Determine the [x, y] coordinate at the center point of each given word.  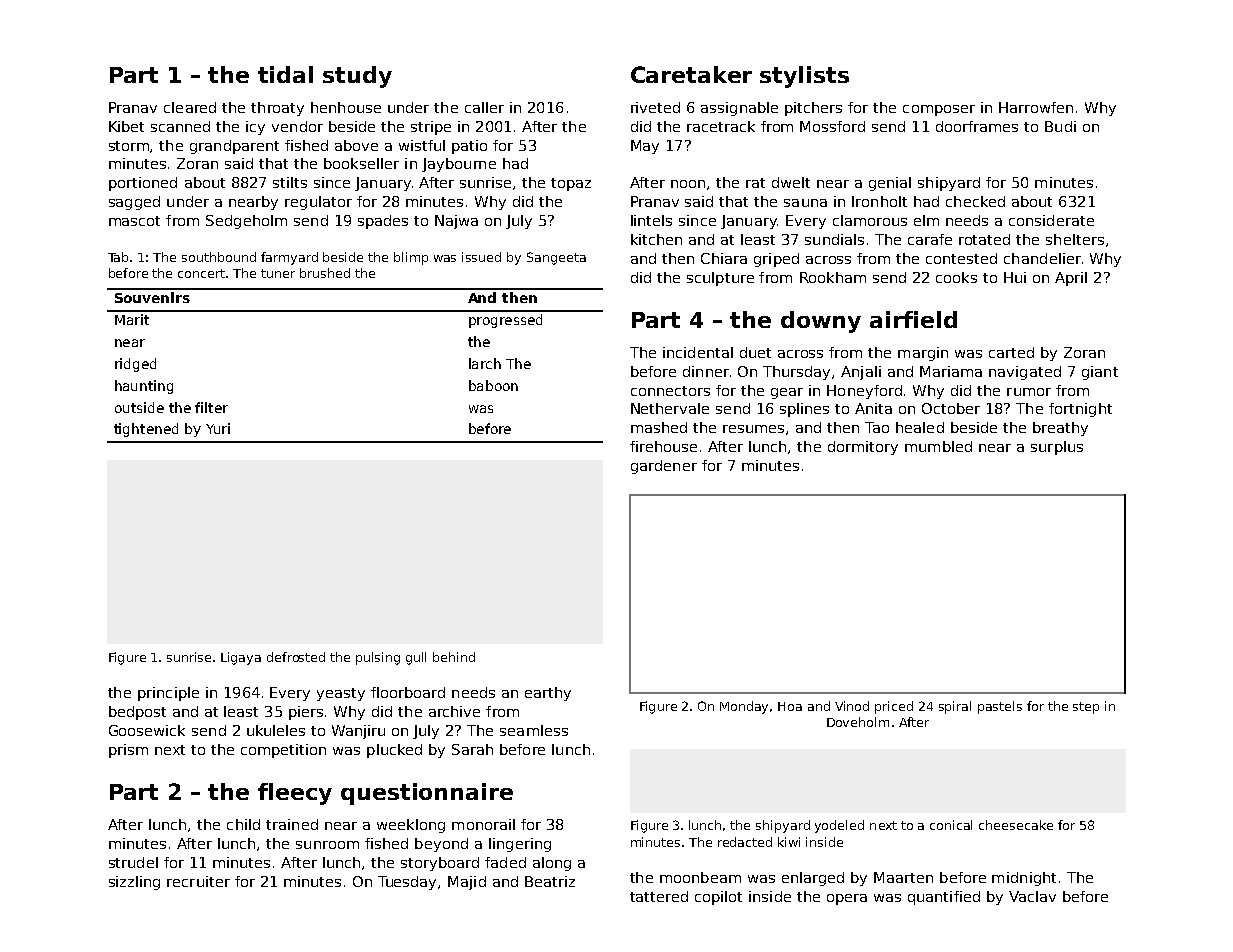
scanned [180, 126]
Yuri [218, 428]
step [1086, 708]
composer [939, 110]
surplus [1057, 448]
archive [454, 711]
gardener [664, 467]
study [357, 77]
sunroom [327, 845]
